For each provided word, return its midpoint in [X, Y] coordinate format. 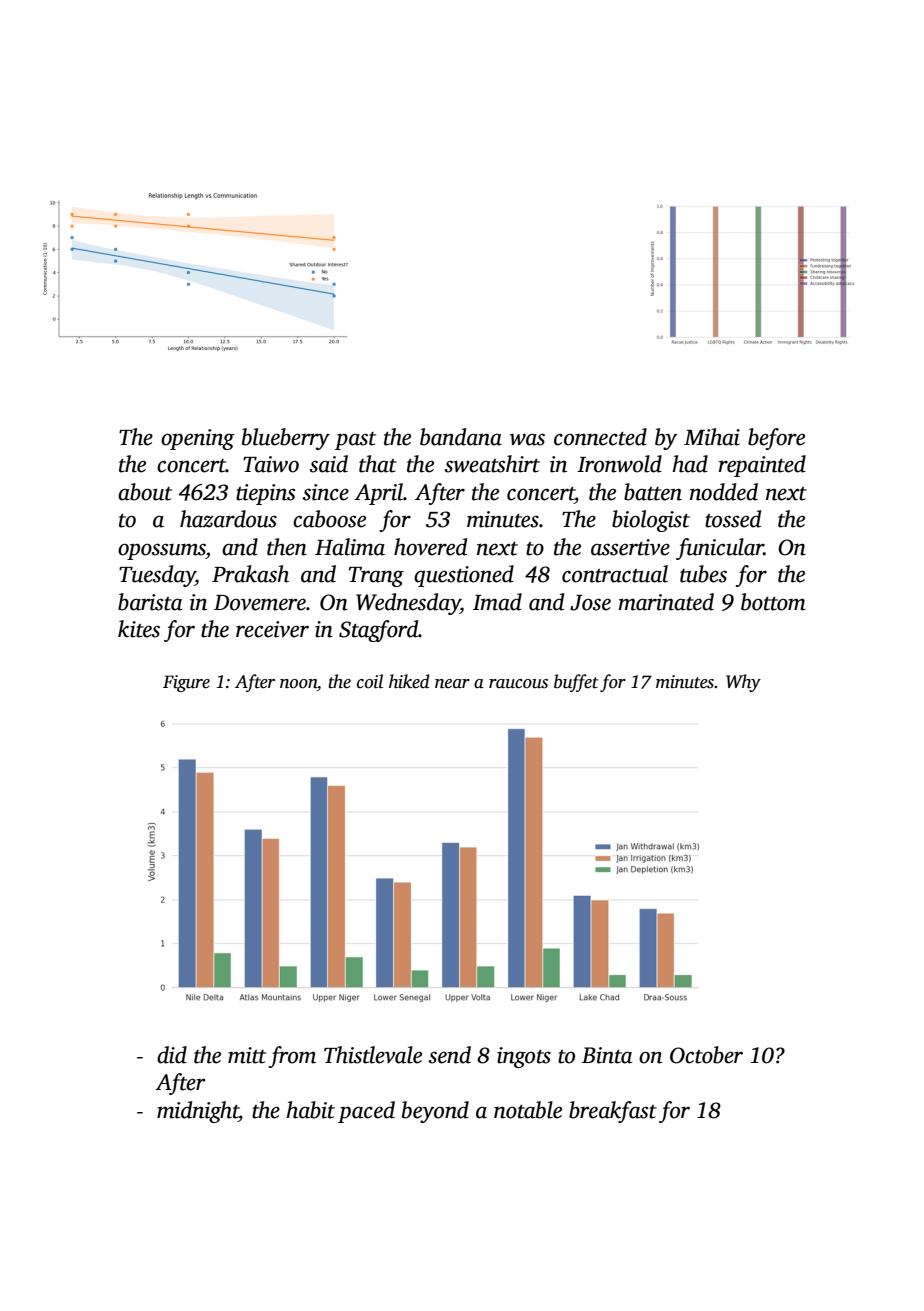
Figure [186, 683]
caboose [329, 519]
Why [743, 683]
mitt [247, 1055]
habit [310, 1110]
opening [198, 439]
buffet [576, 683]
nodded [724, 492]
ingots [524, 1057]
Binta [607, 1055]
